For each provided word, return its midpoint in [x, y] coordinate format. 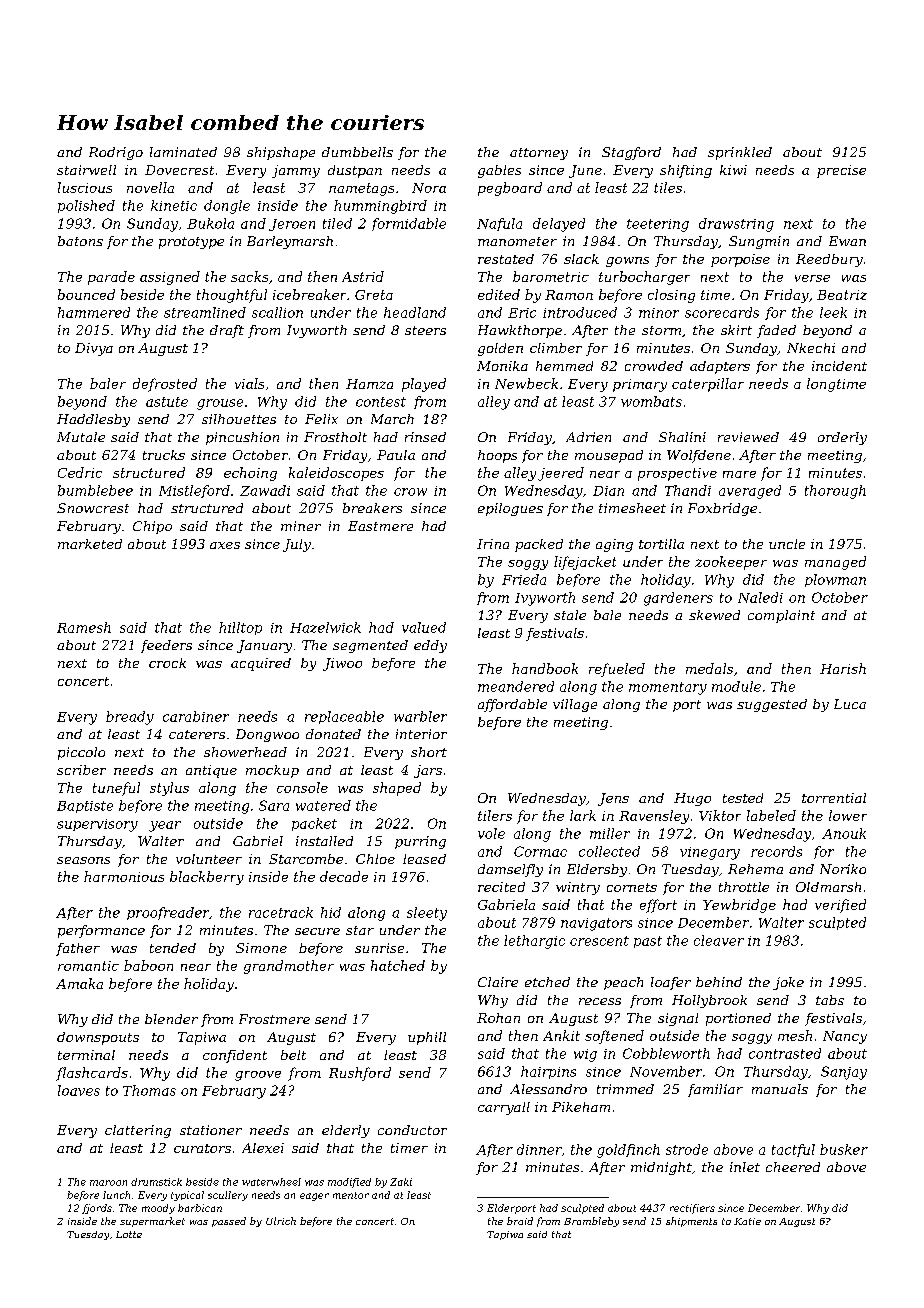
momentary [668, 688]
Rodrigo [116, 153]
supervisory [97, 825]
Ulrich [281, 1221]
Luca [850, 704]
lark [583, 815]
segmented [370, 646]
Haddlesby [93, 420]
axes [225, 545]
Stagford [631, 153]
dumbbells [357, 152]
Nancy [845, 1037]
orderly [842, 438]
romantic [88, 966]
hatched [398, 965]
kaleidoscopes [336, 474]
